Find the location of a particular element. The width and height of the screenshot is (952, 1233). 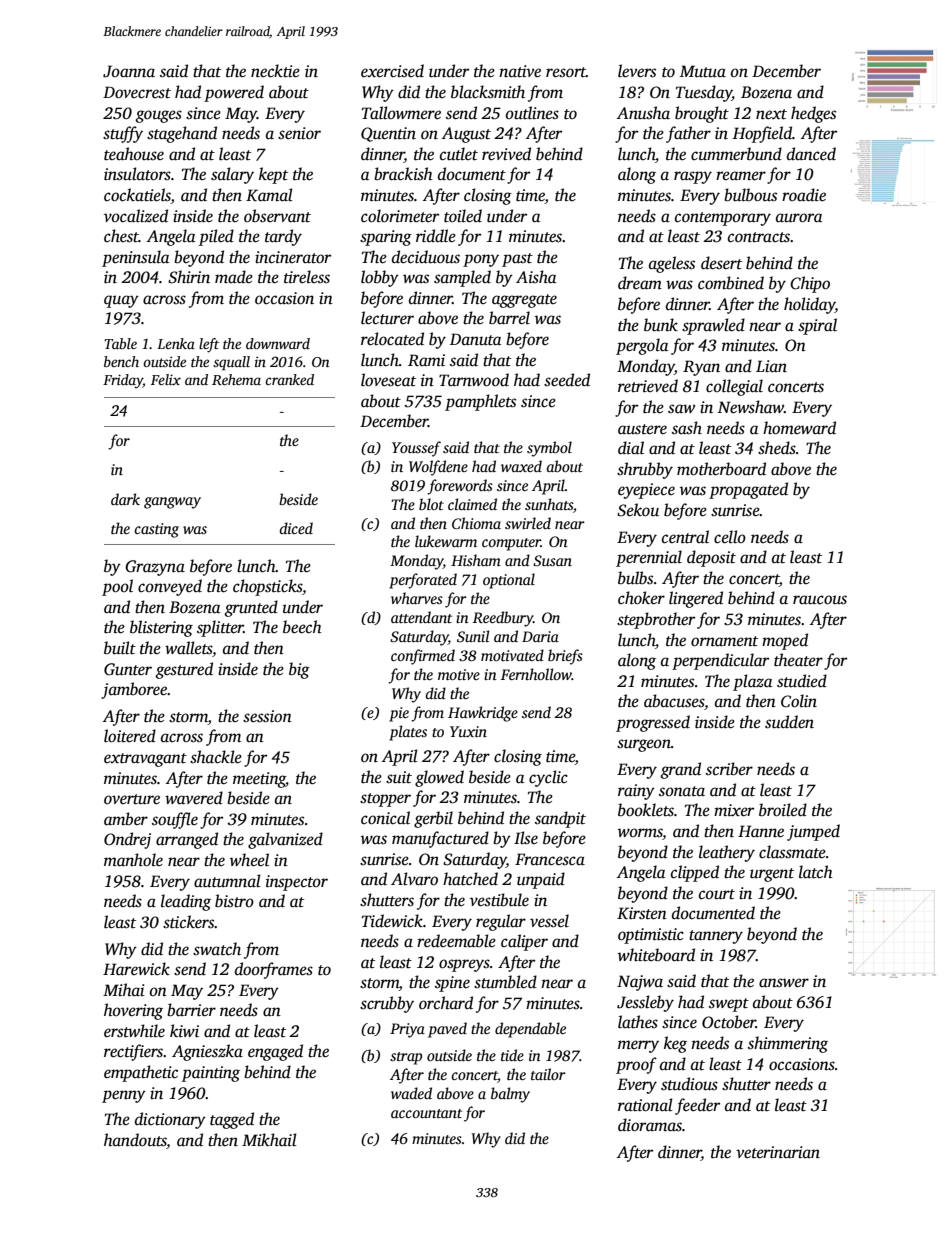

dark is located at coordinates (125, 499).
